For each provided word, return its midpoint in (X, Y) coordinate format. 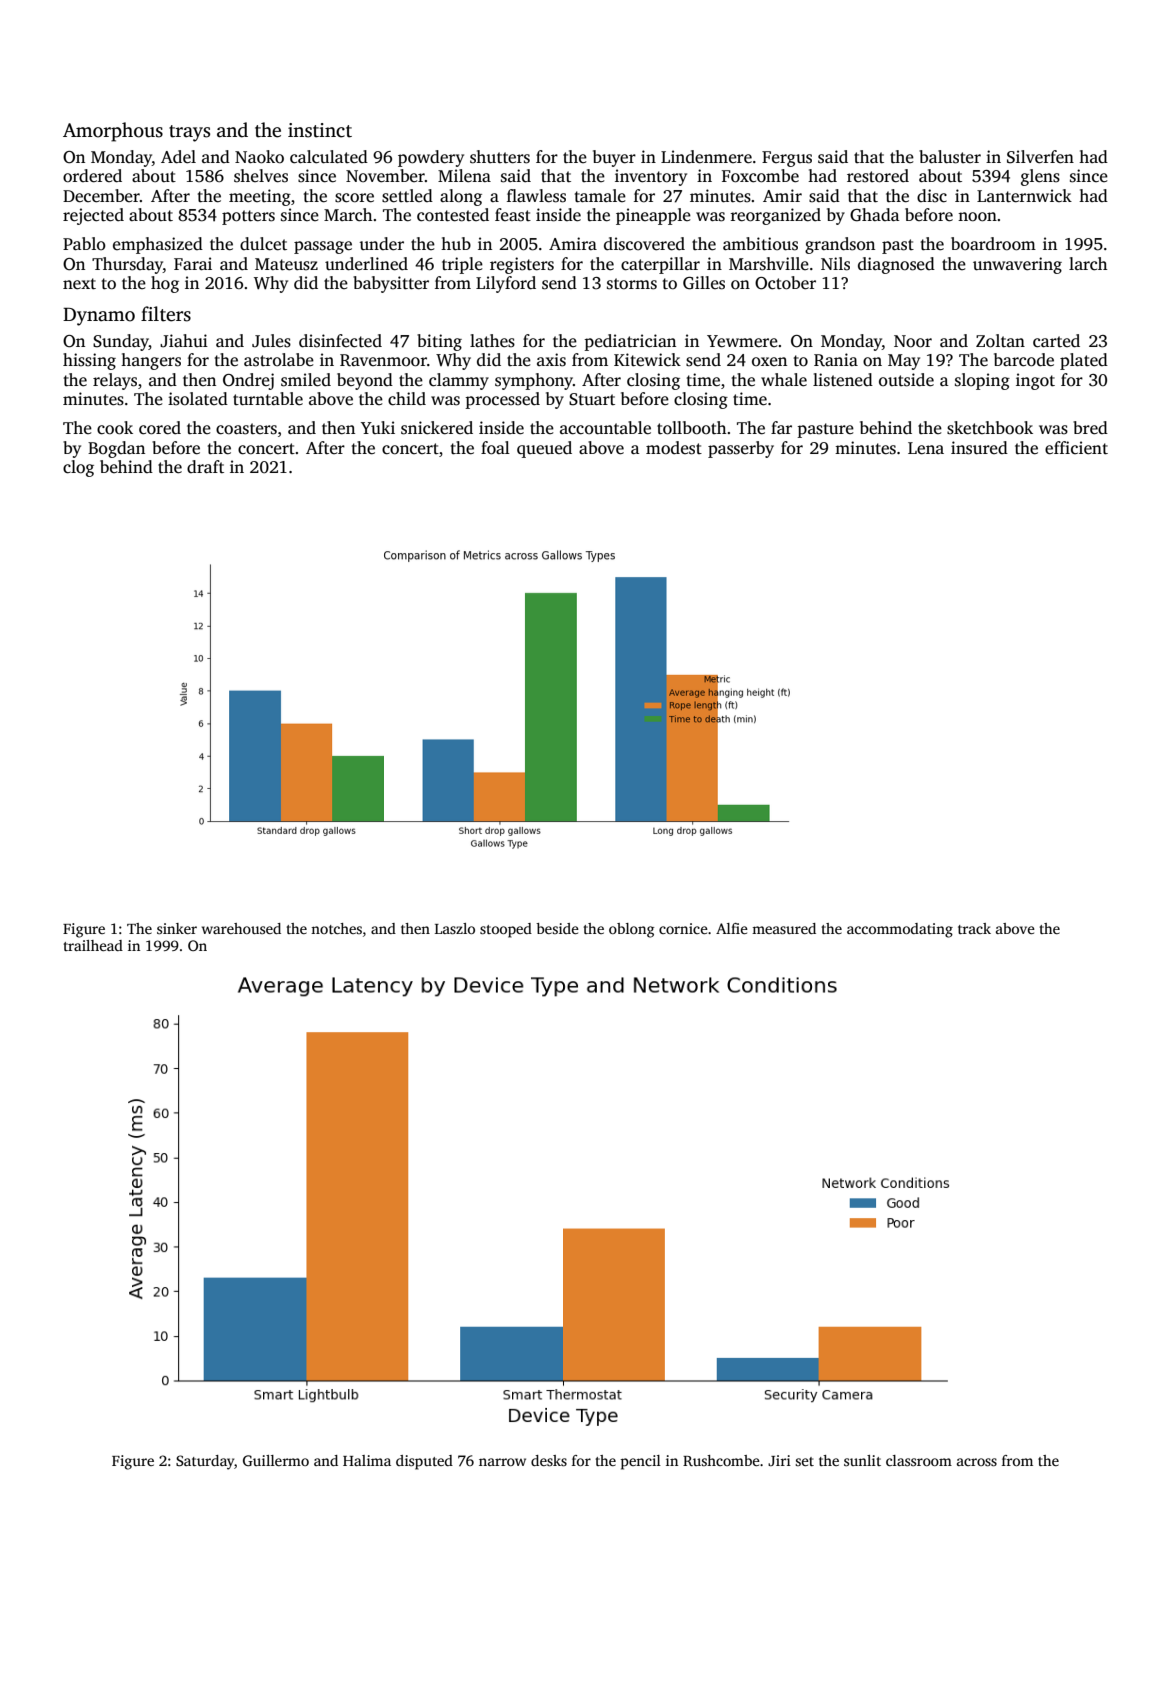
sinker (177, 928)
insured (979, 448)
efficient (1076, 448)
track (974, 928)
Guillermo (276, 1460)
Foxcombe (760, 176)
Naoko (259, 157)
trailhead (93, 945)
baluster (950, 157)
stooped (506, 930)
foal (495, 448)
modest (674, 448)
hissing (89, 361)
